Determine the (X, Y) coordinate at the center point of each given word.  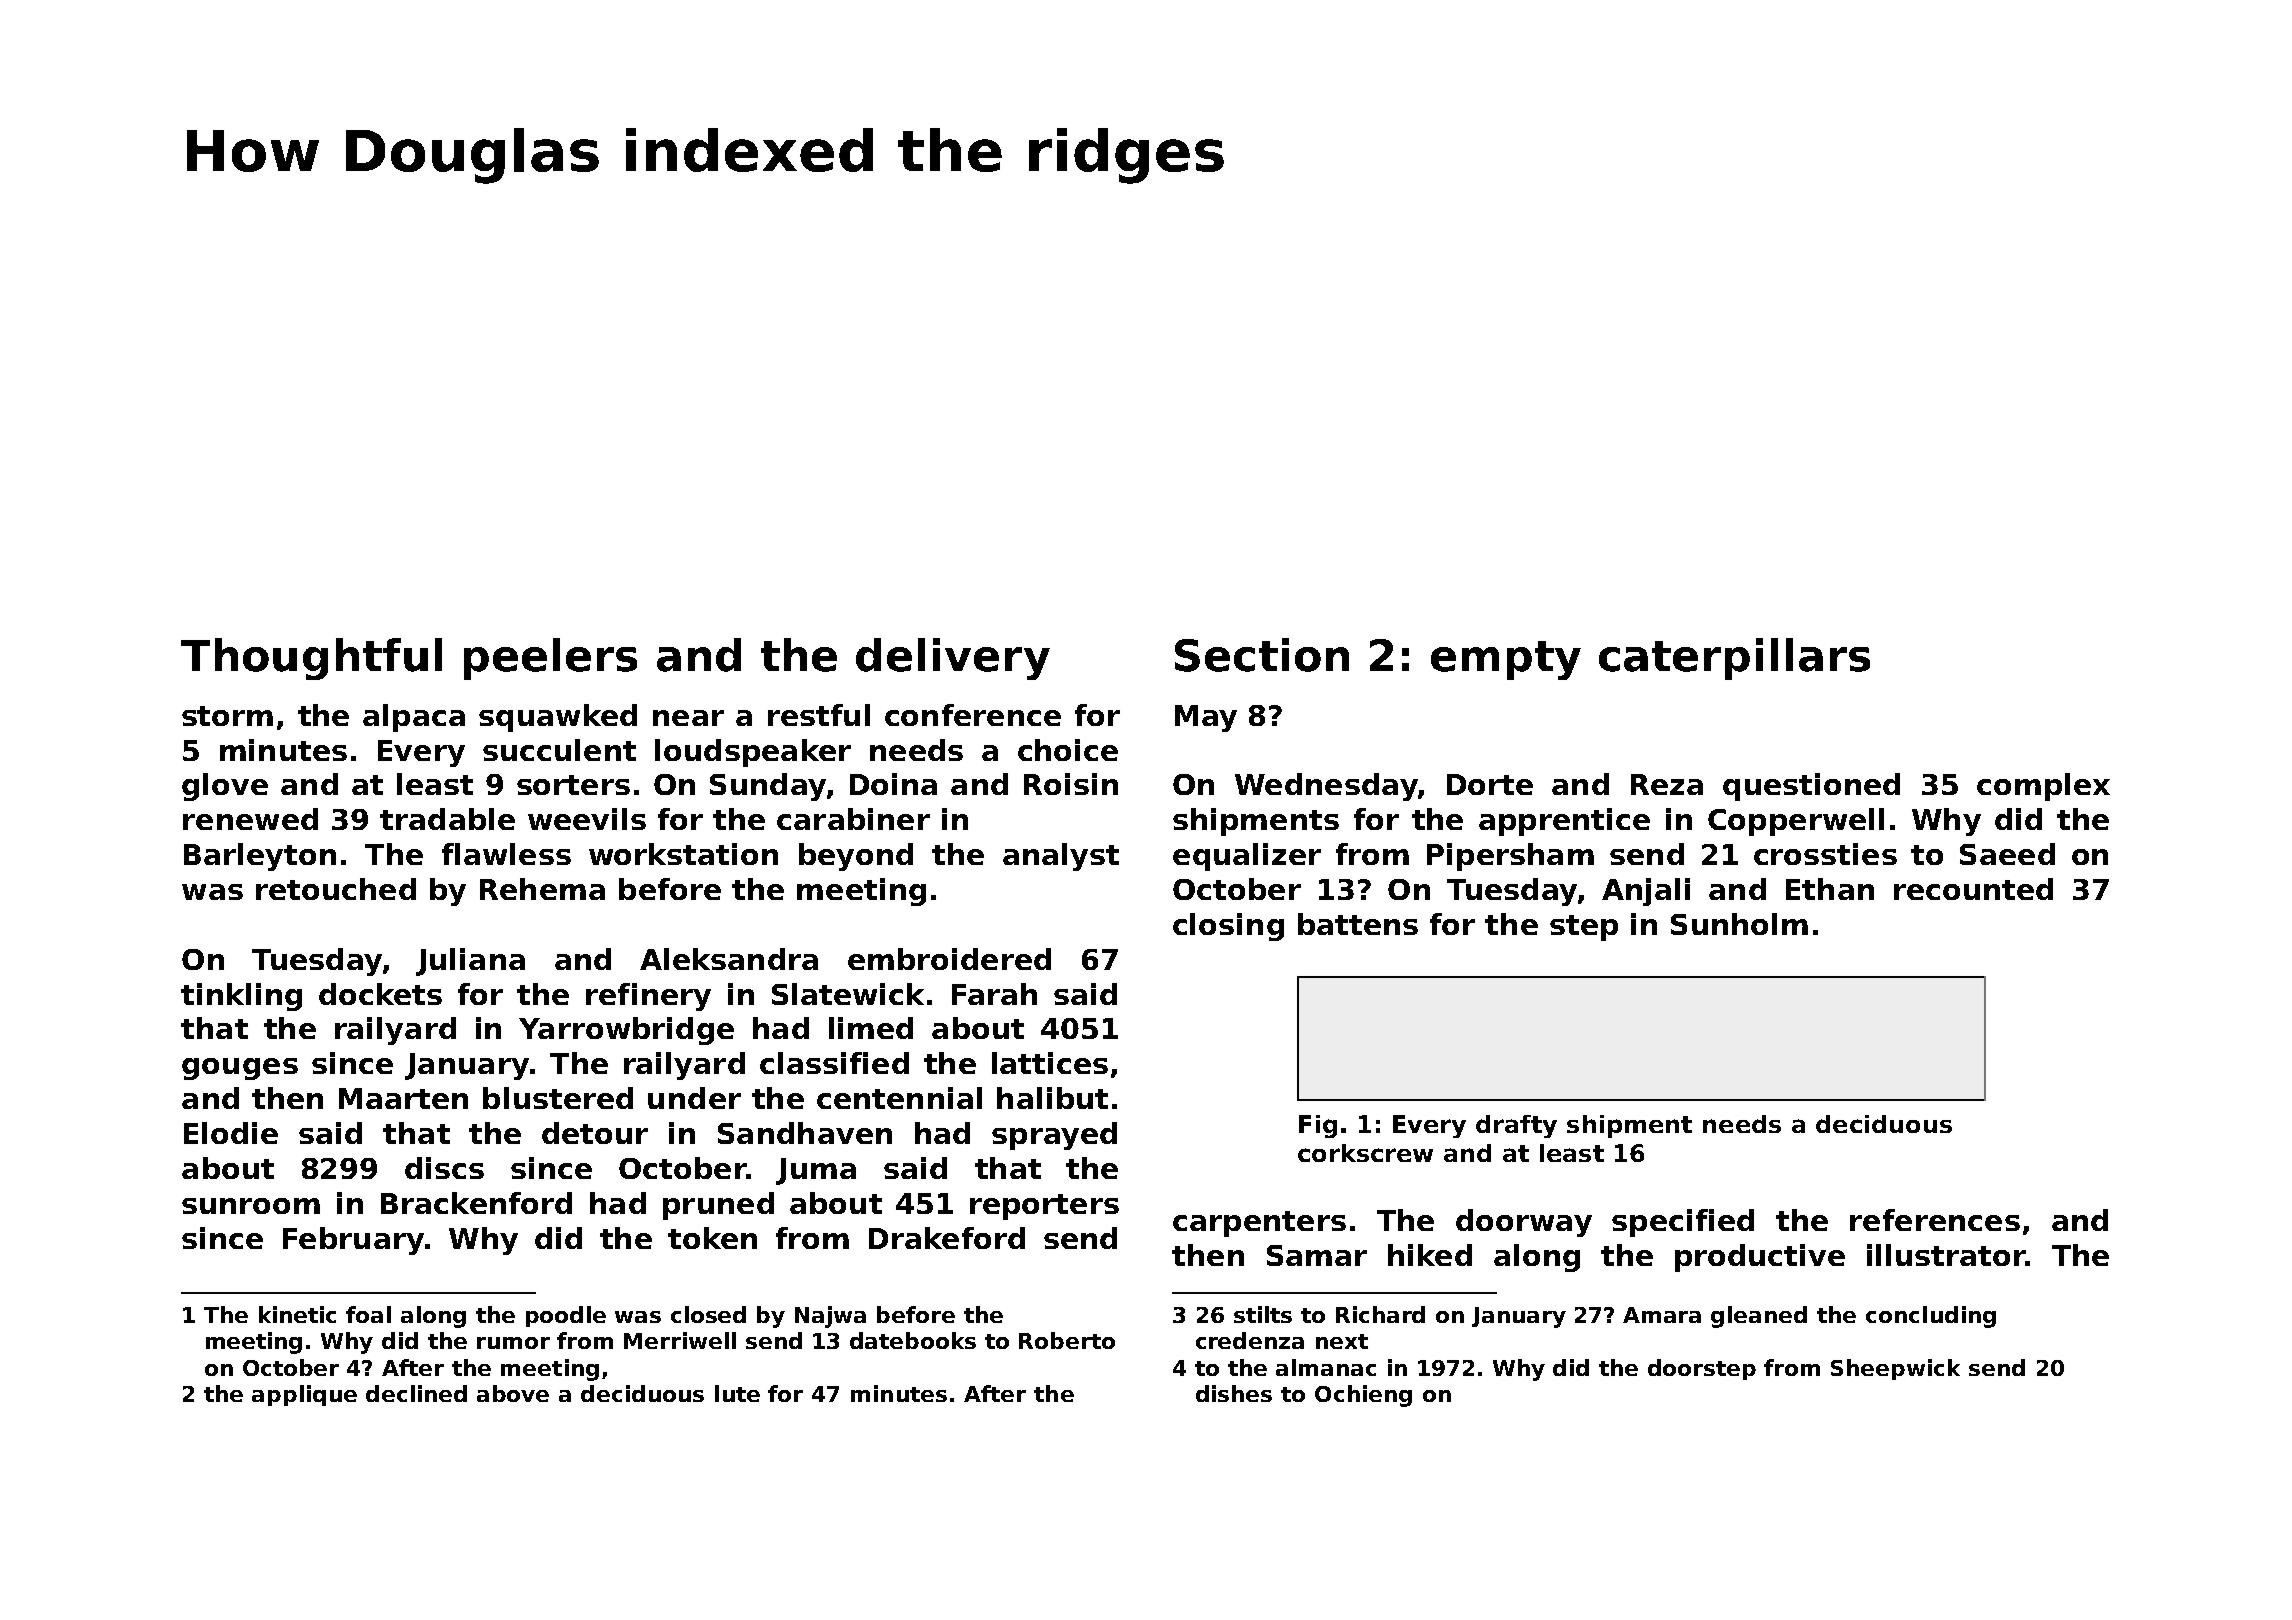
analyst (1061, 857)
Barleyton (260, 857)
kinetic (297, 1314)
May (1206, 718)
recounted (1973, 889)
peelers (550, 659)
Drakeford (947, 1238)
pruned (718, 1206)
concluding (1931, 1317)
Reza (1667, 784)
